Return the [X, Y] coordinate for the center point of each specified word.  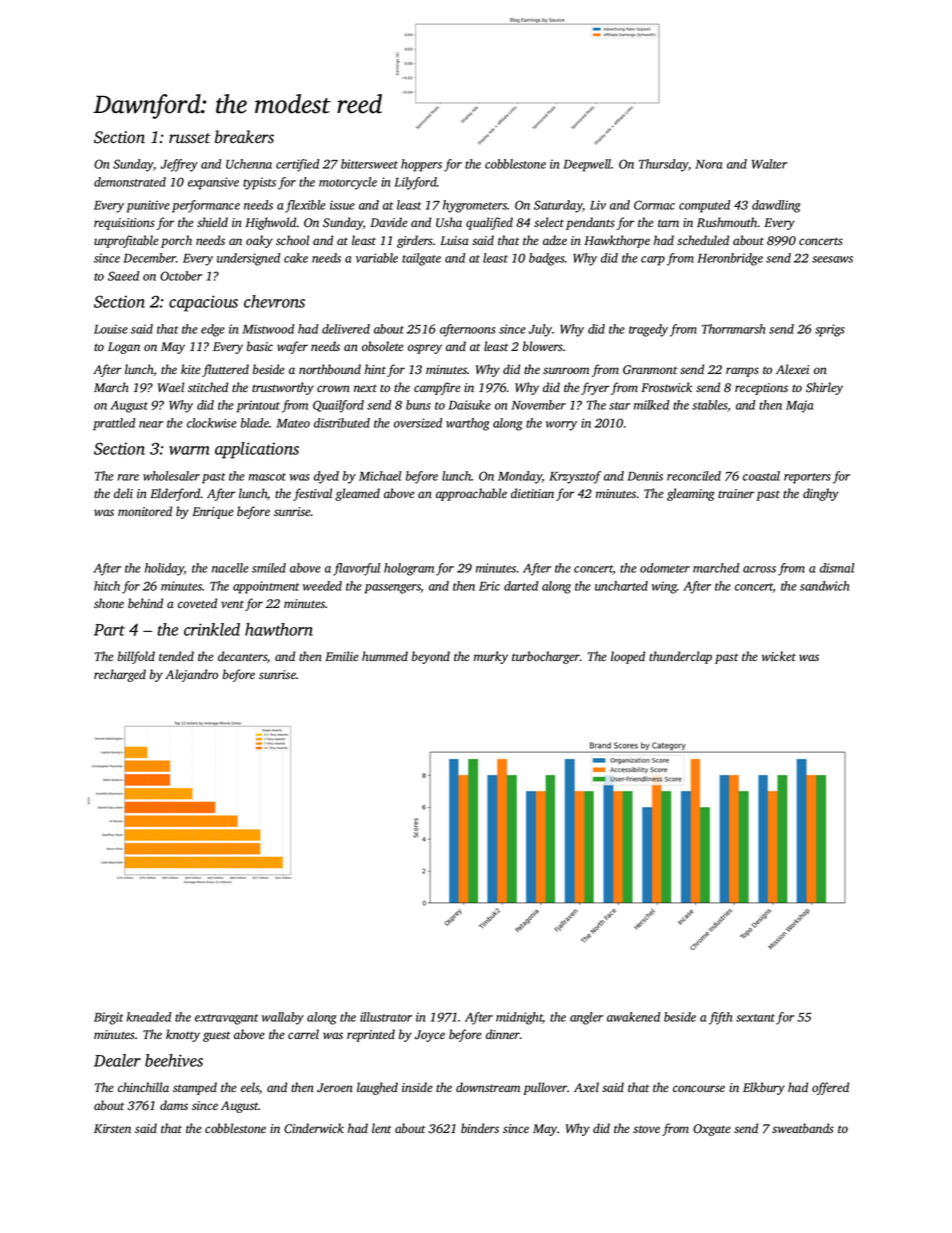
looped [628, 657]
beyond [431, 657]
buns [418, 405]
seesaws [832, 259]
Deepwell [587, 165]
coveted [197, 603]
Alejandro [191, 675]
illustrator [386, 1017]
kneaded [149, 1017]
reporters [807, 478]
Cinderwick [314, 1128]
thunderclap [680, 657]
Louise [111, 329]
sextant [755, 1018]
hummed [385, 656]
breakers [244, 137]
